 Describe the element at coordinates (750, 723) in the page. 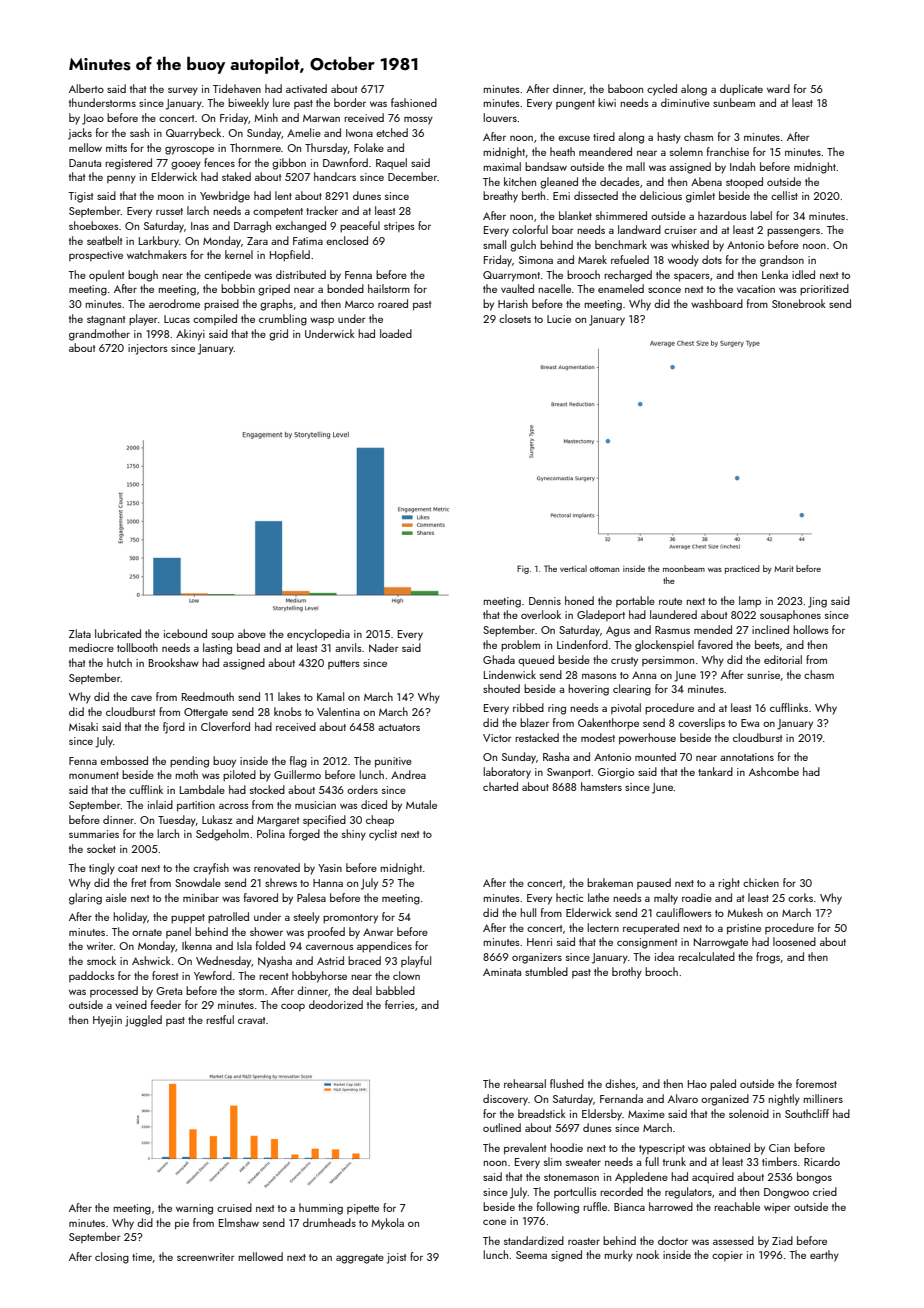

I see `Ewa` at that location.
